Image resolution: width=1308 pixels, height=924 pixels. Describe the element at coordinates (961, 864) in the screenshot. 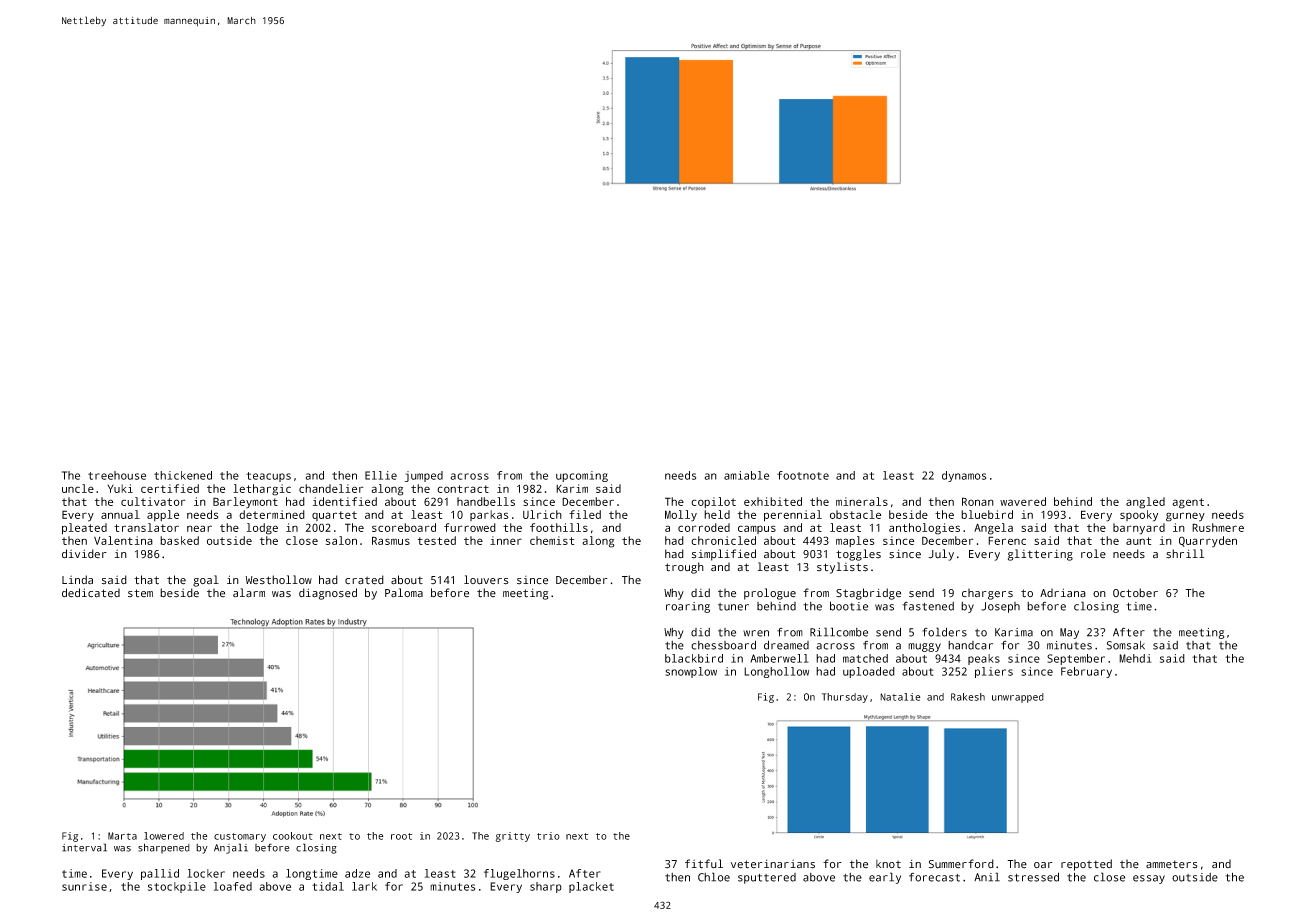

I see `Summerford` at that location.
